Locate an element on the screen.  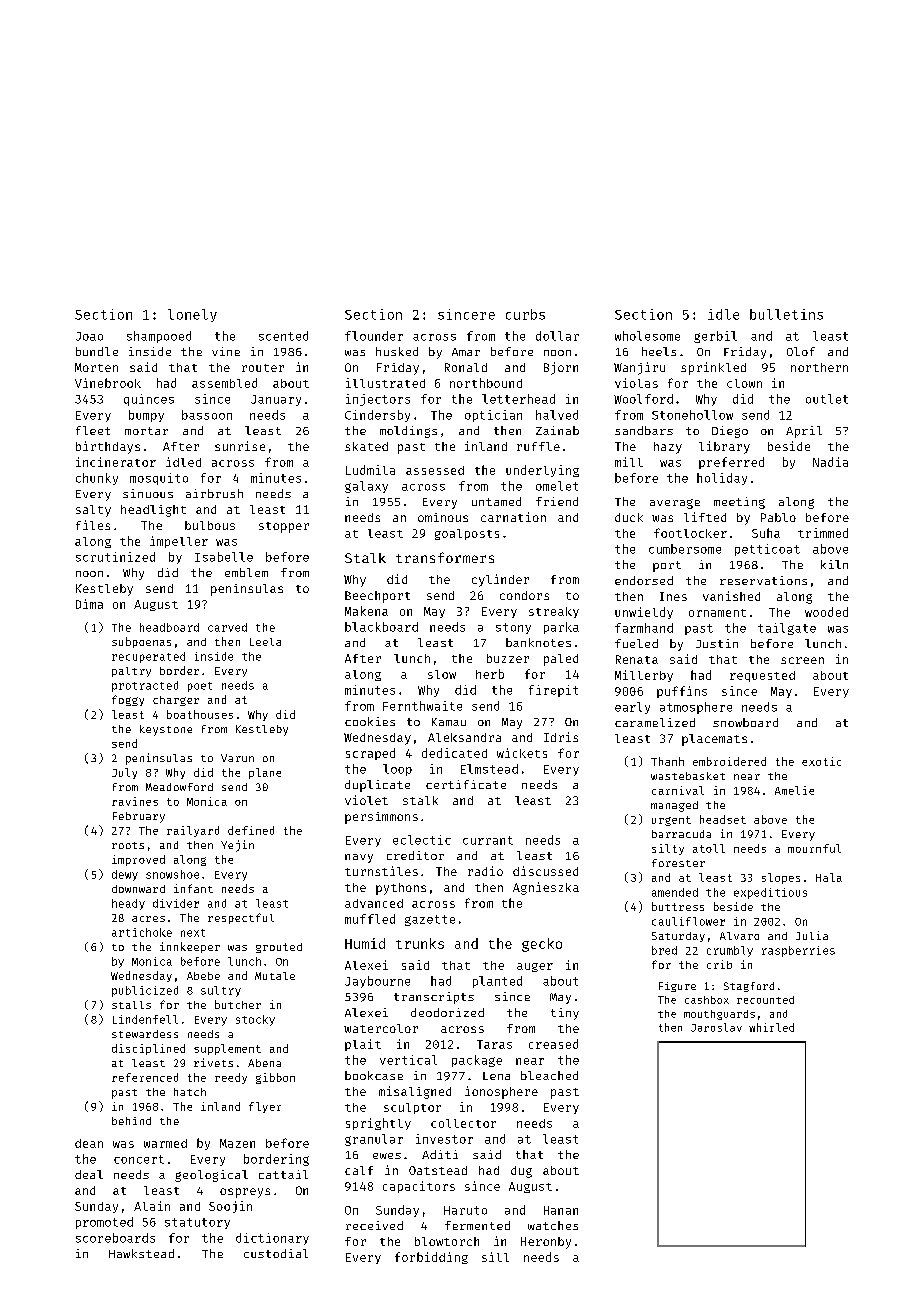
northern is located at coordinates (819, 367).
